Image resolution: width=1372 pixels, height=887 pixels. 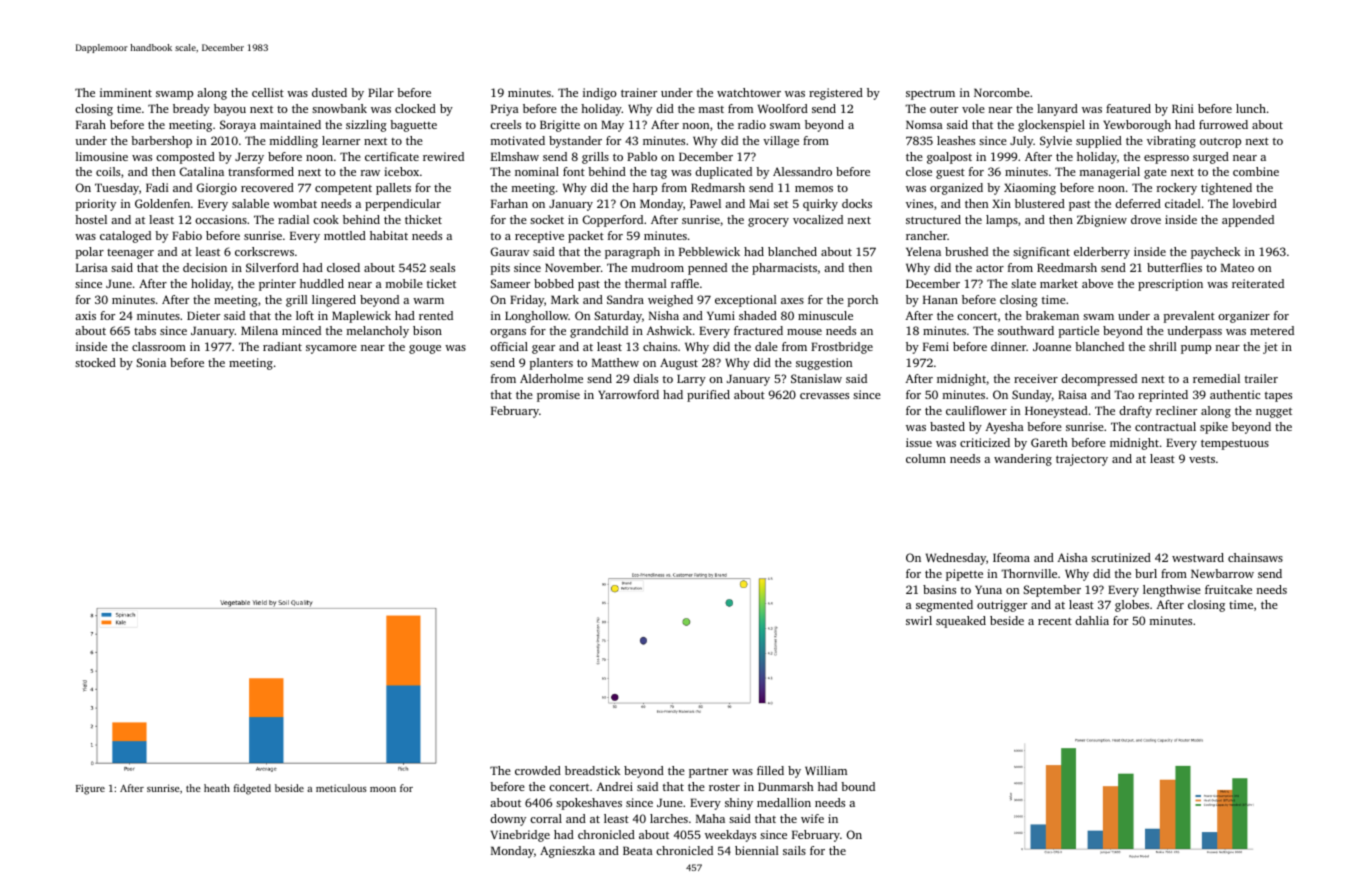 I want to click on Soraya, so click(x=238, y=126).
